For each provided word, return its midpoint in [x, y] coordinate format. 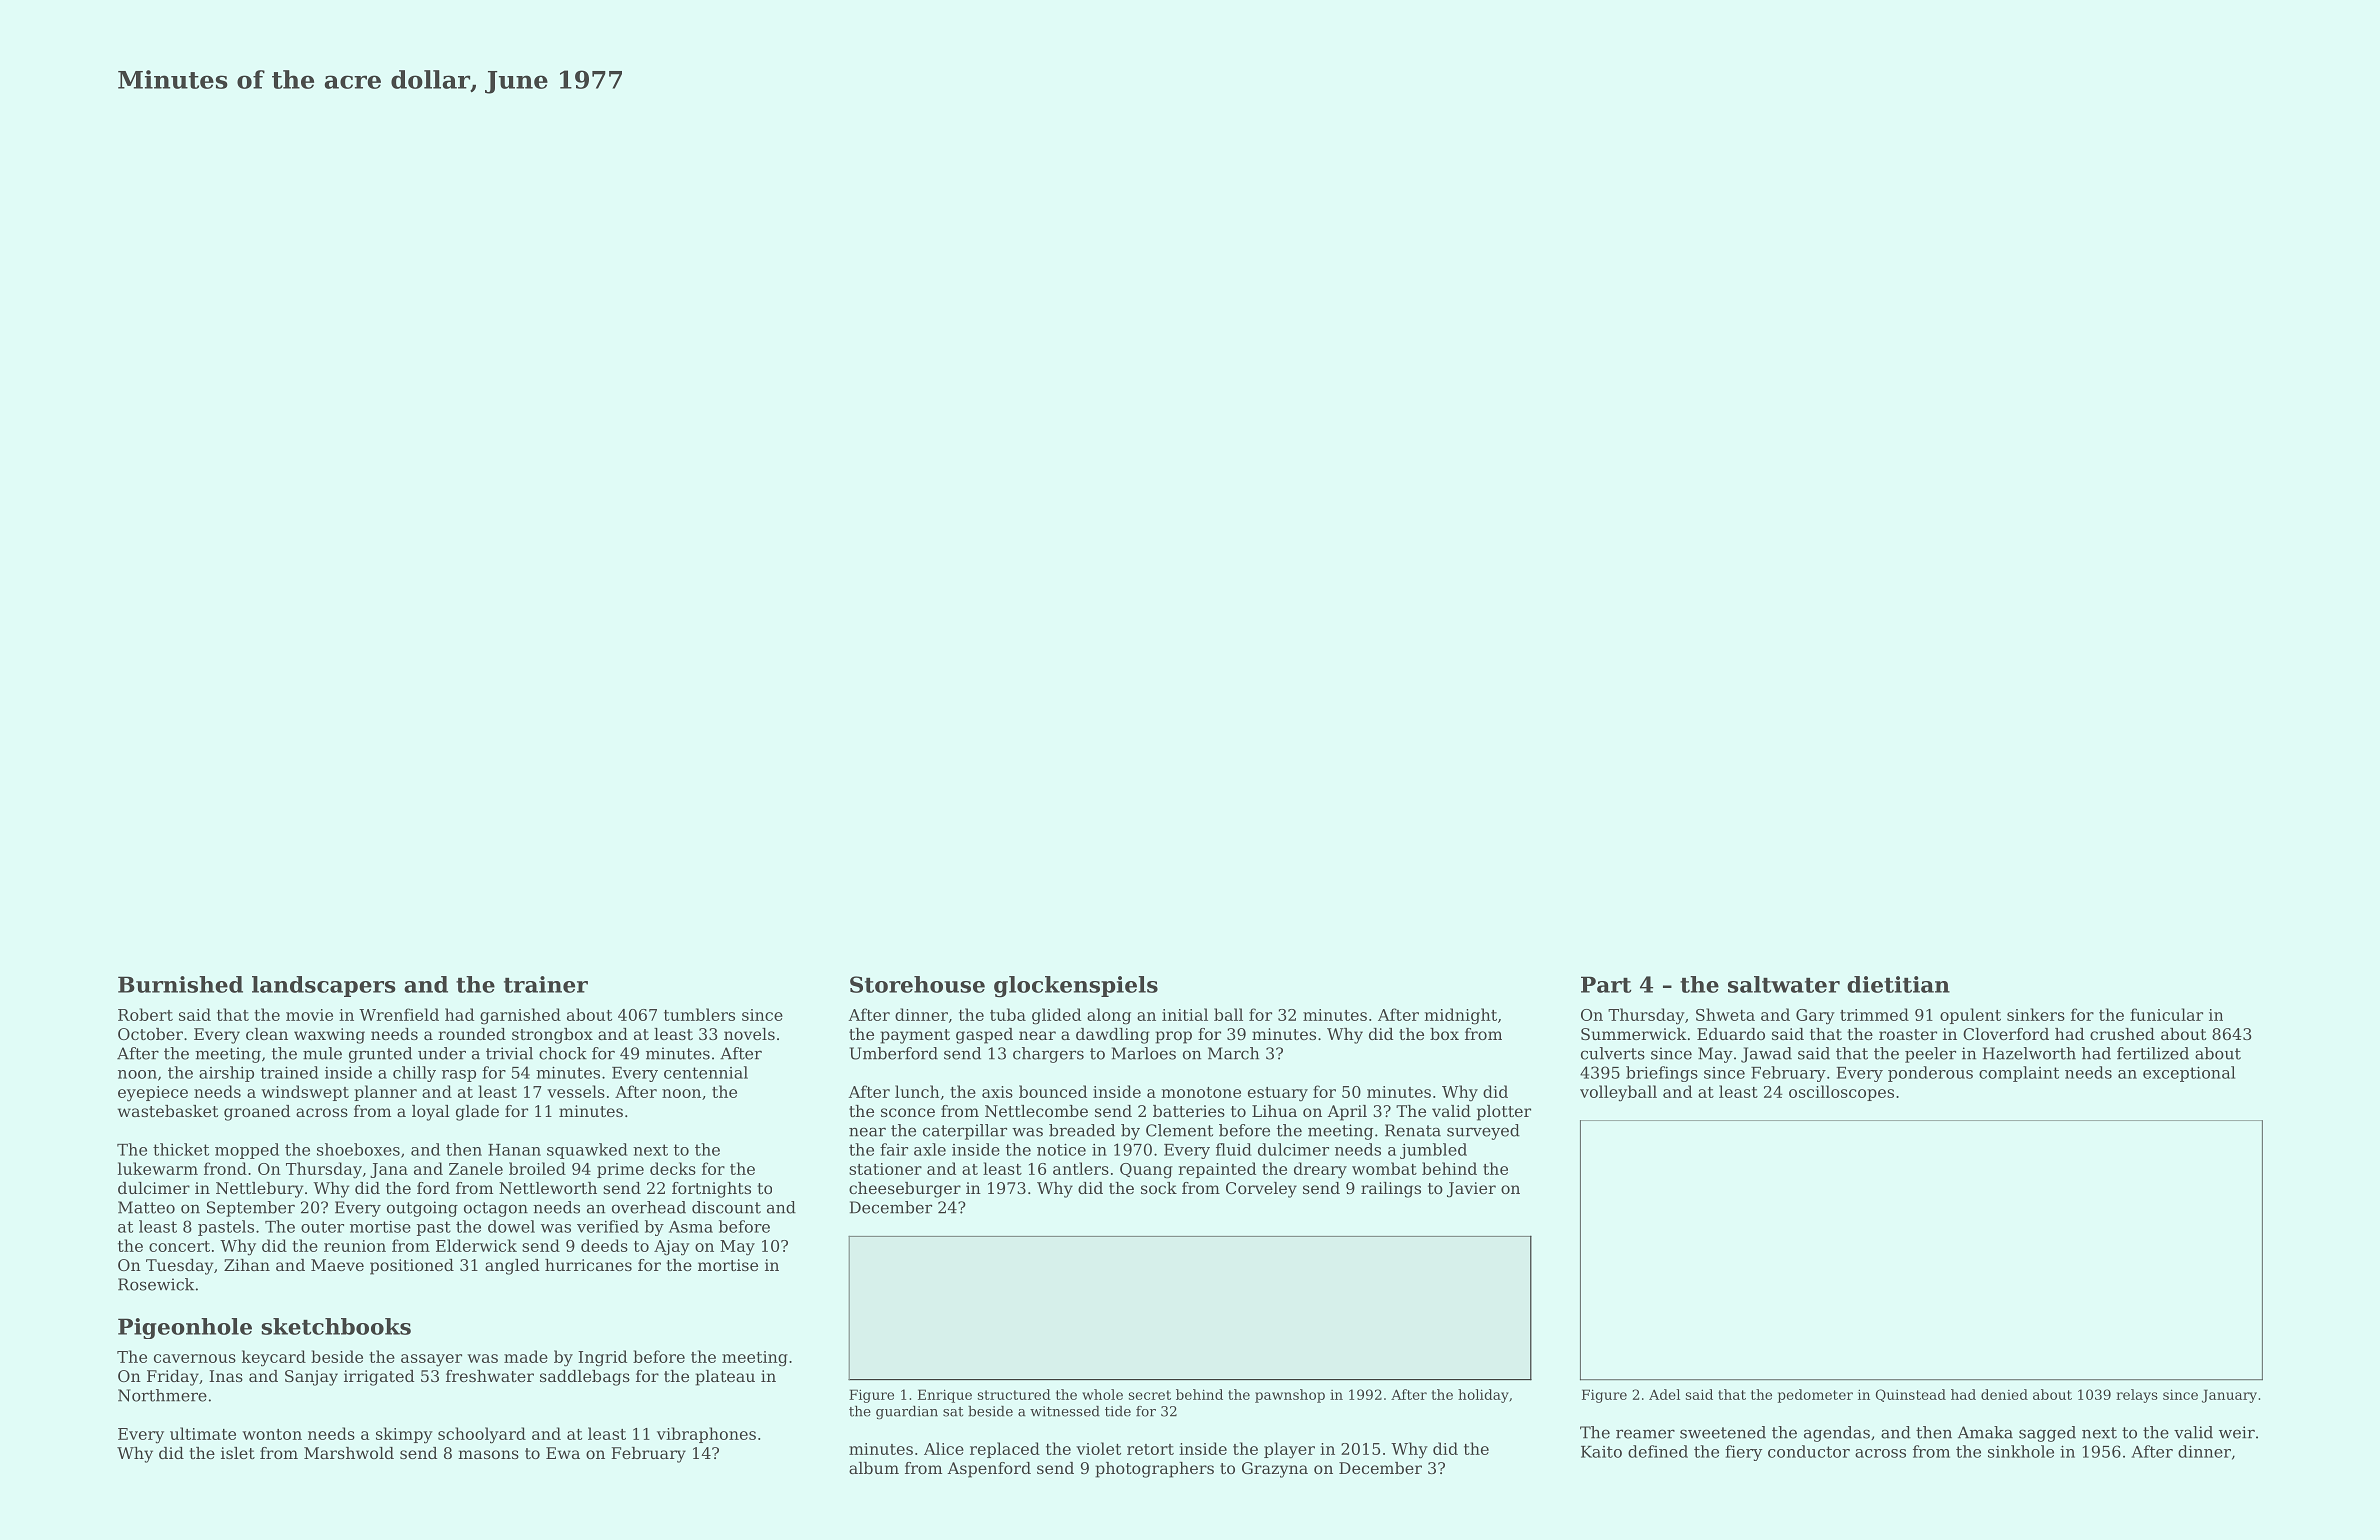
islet [238, 1453]
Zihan [247, 1265]
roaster [1908, 1034]
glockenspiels [1076, 987]
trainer [546, 984]
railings [1391, 1190]
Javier [1471, 1190]
